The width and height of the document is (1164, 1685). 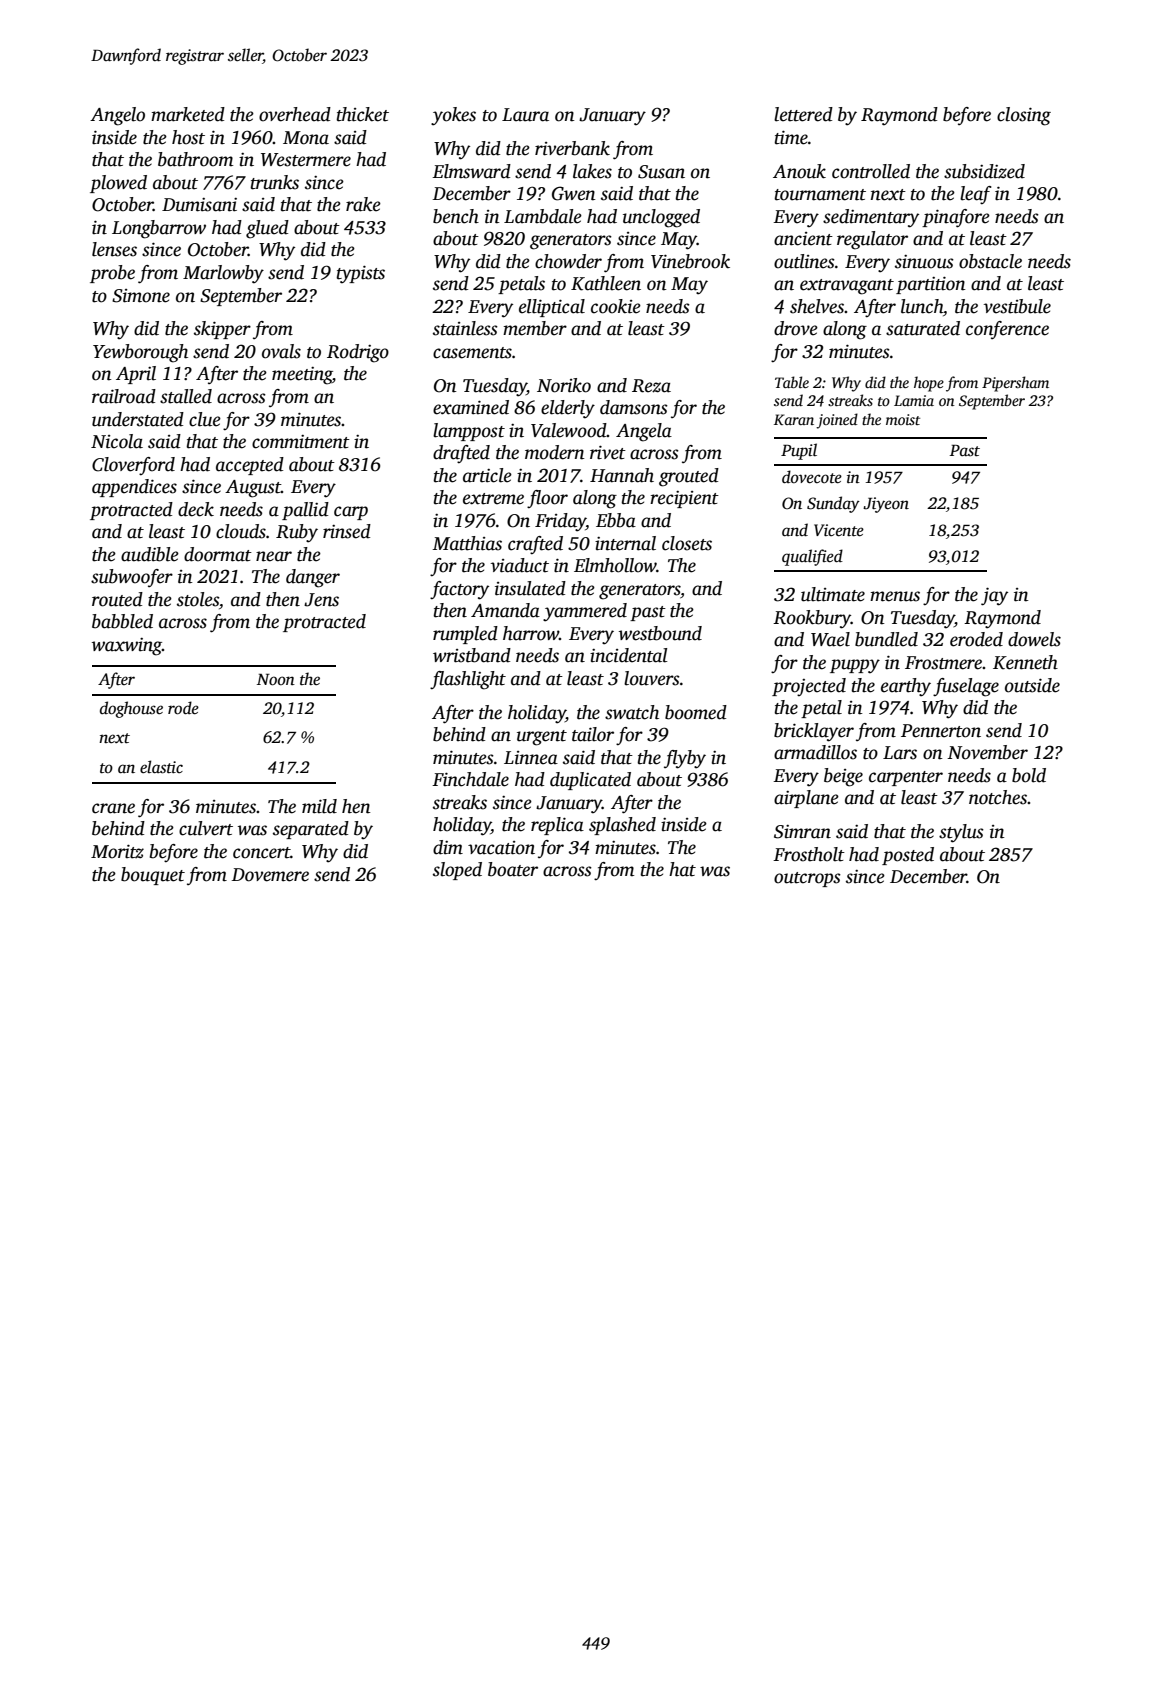 What do you see at coordinates (644, 432) in the document?
I see `Angela` at bounding box center [644, 432].
